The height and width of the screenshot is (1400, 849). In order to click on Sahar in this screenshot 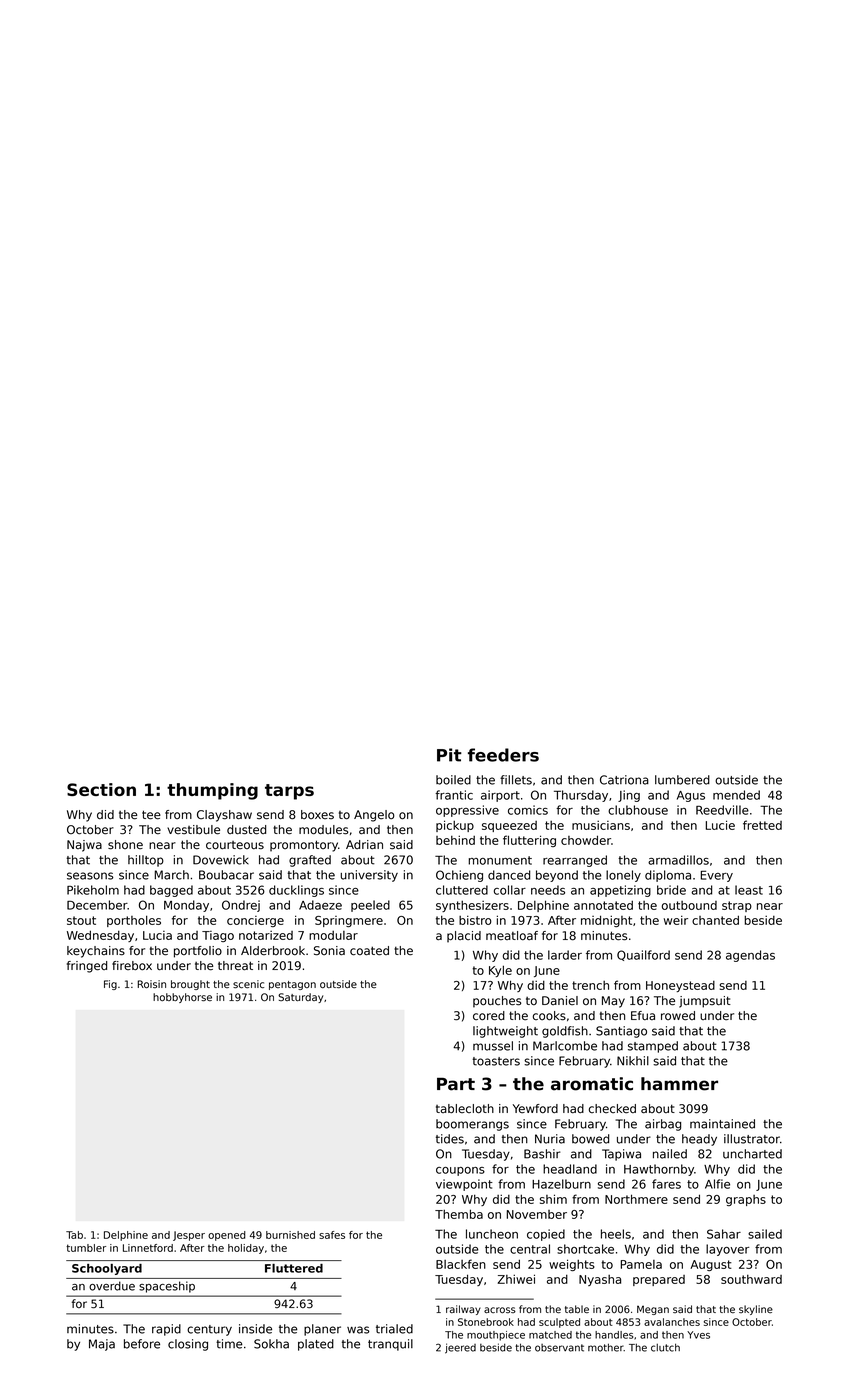, I will do `click(724, 1234)`.
